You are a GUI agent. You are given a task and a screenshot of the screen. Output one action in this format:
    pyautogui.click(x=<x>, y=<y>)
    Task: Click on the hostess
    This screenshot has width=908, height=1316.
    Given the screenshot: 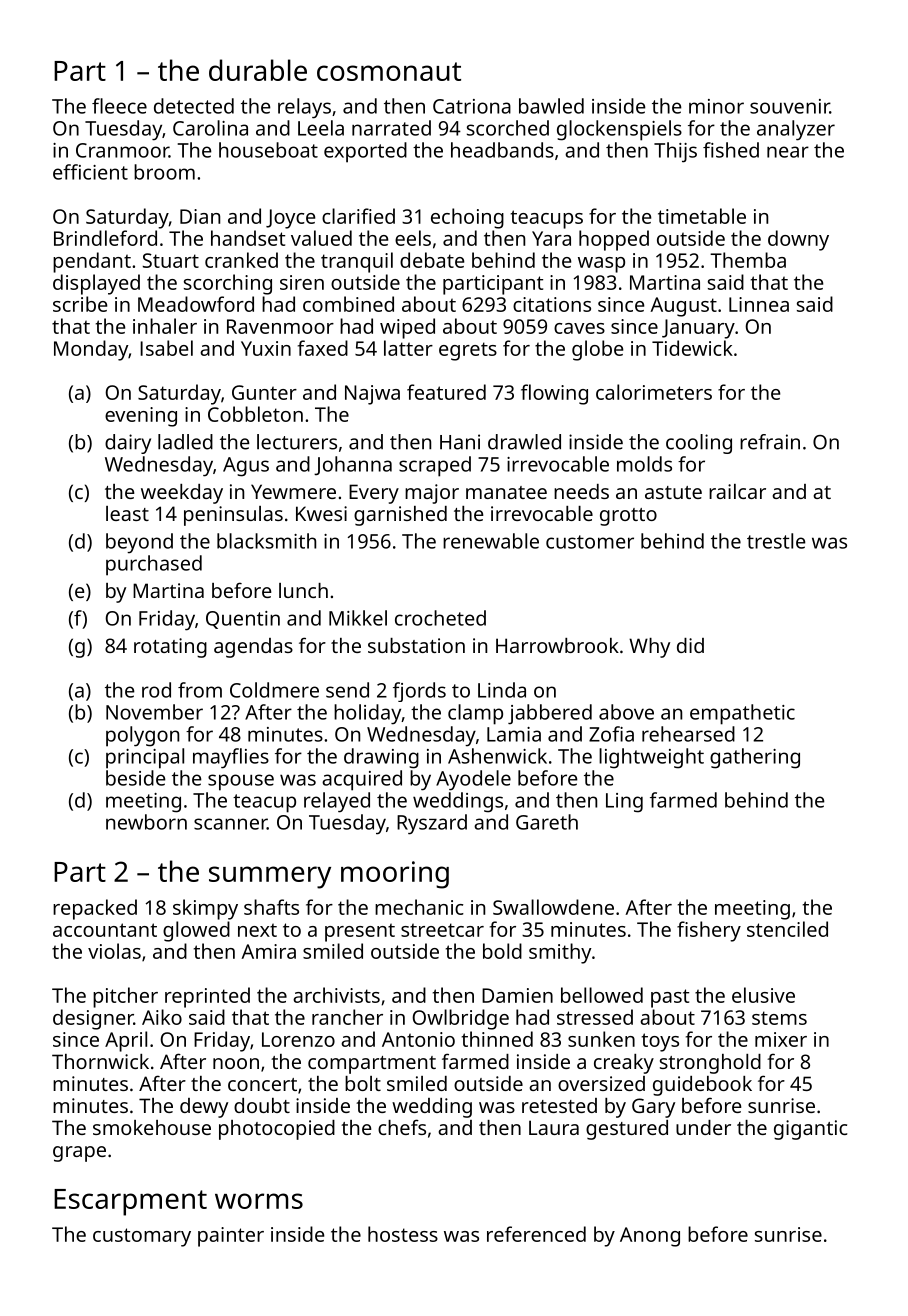 What is the action you would take?
    pyautogui.click(x=403, y=1234)
